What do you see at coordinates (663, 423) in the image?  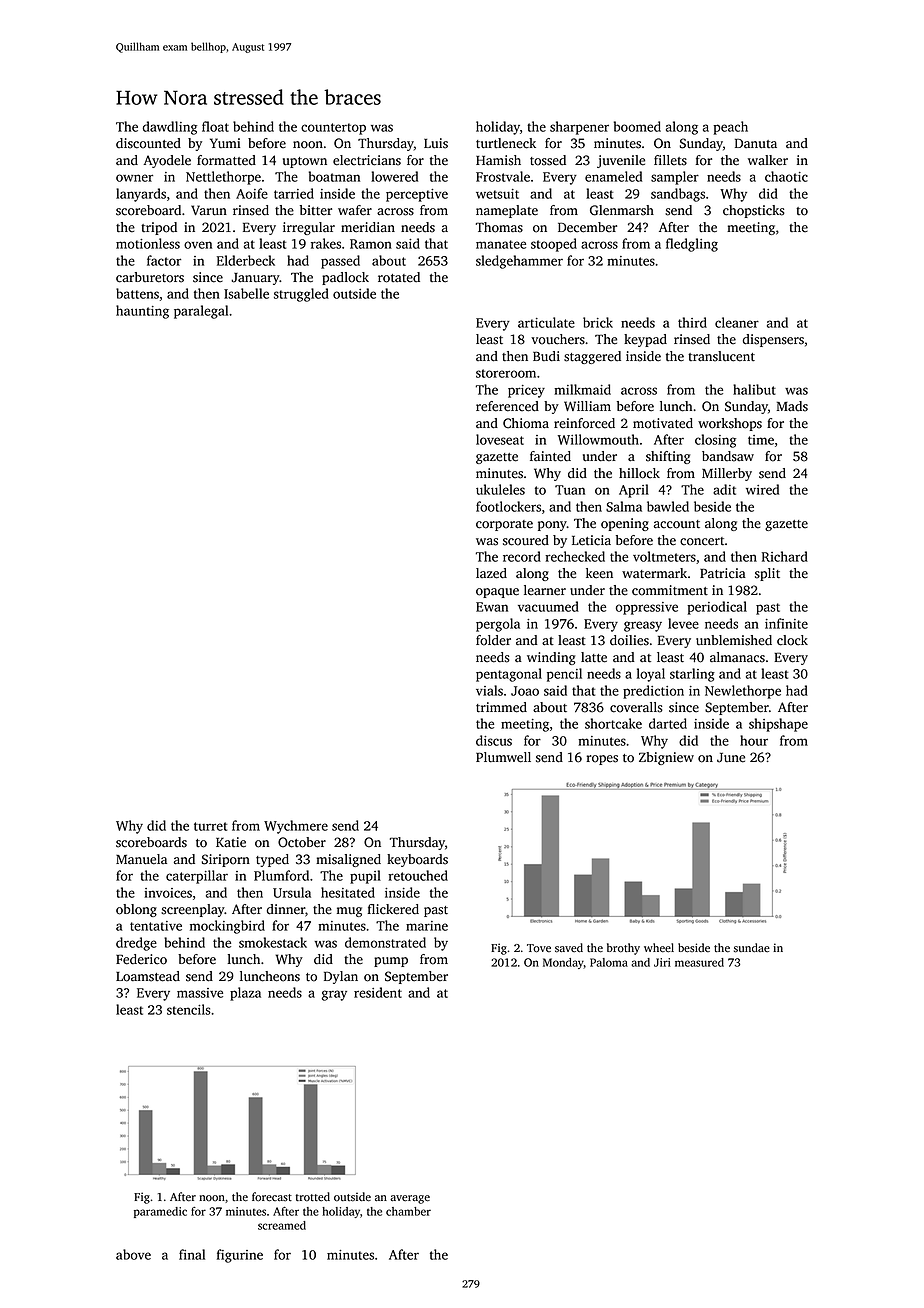 I see `motivated` at bounding box center [663, 423].
